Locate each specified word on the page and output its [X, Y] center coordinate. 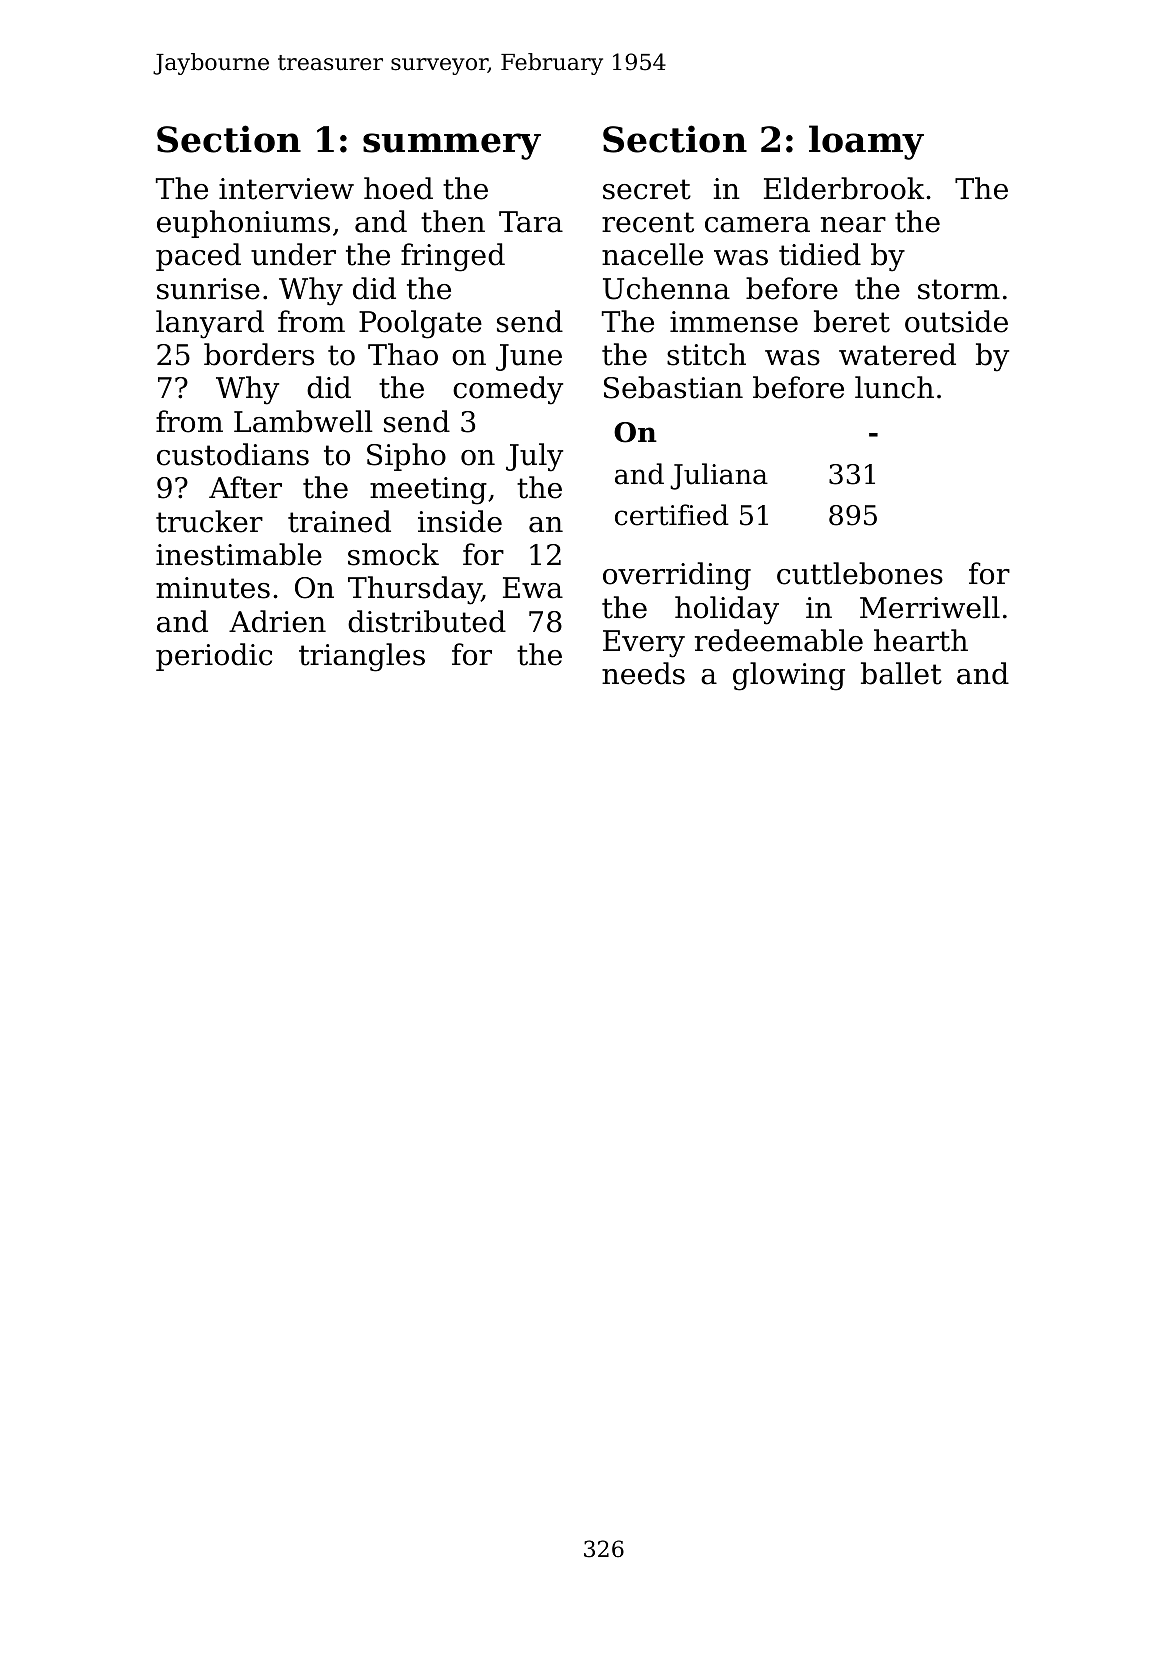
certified [672, 515]
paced [198, 257]
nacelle [652, 254]
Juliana [719, 476]
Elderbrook [844, 188]
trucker [209, 521]
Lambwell [303, 421]
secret [647, 189]
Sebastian [673, 387]
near [853, 225]
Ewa [533, 588]
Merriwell [930, 607]
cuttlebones [860, 573]
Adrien [277, 621]
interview [286, 189]
